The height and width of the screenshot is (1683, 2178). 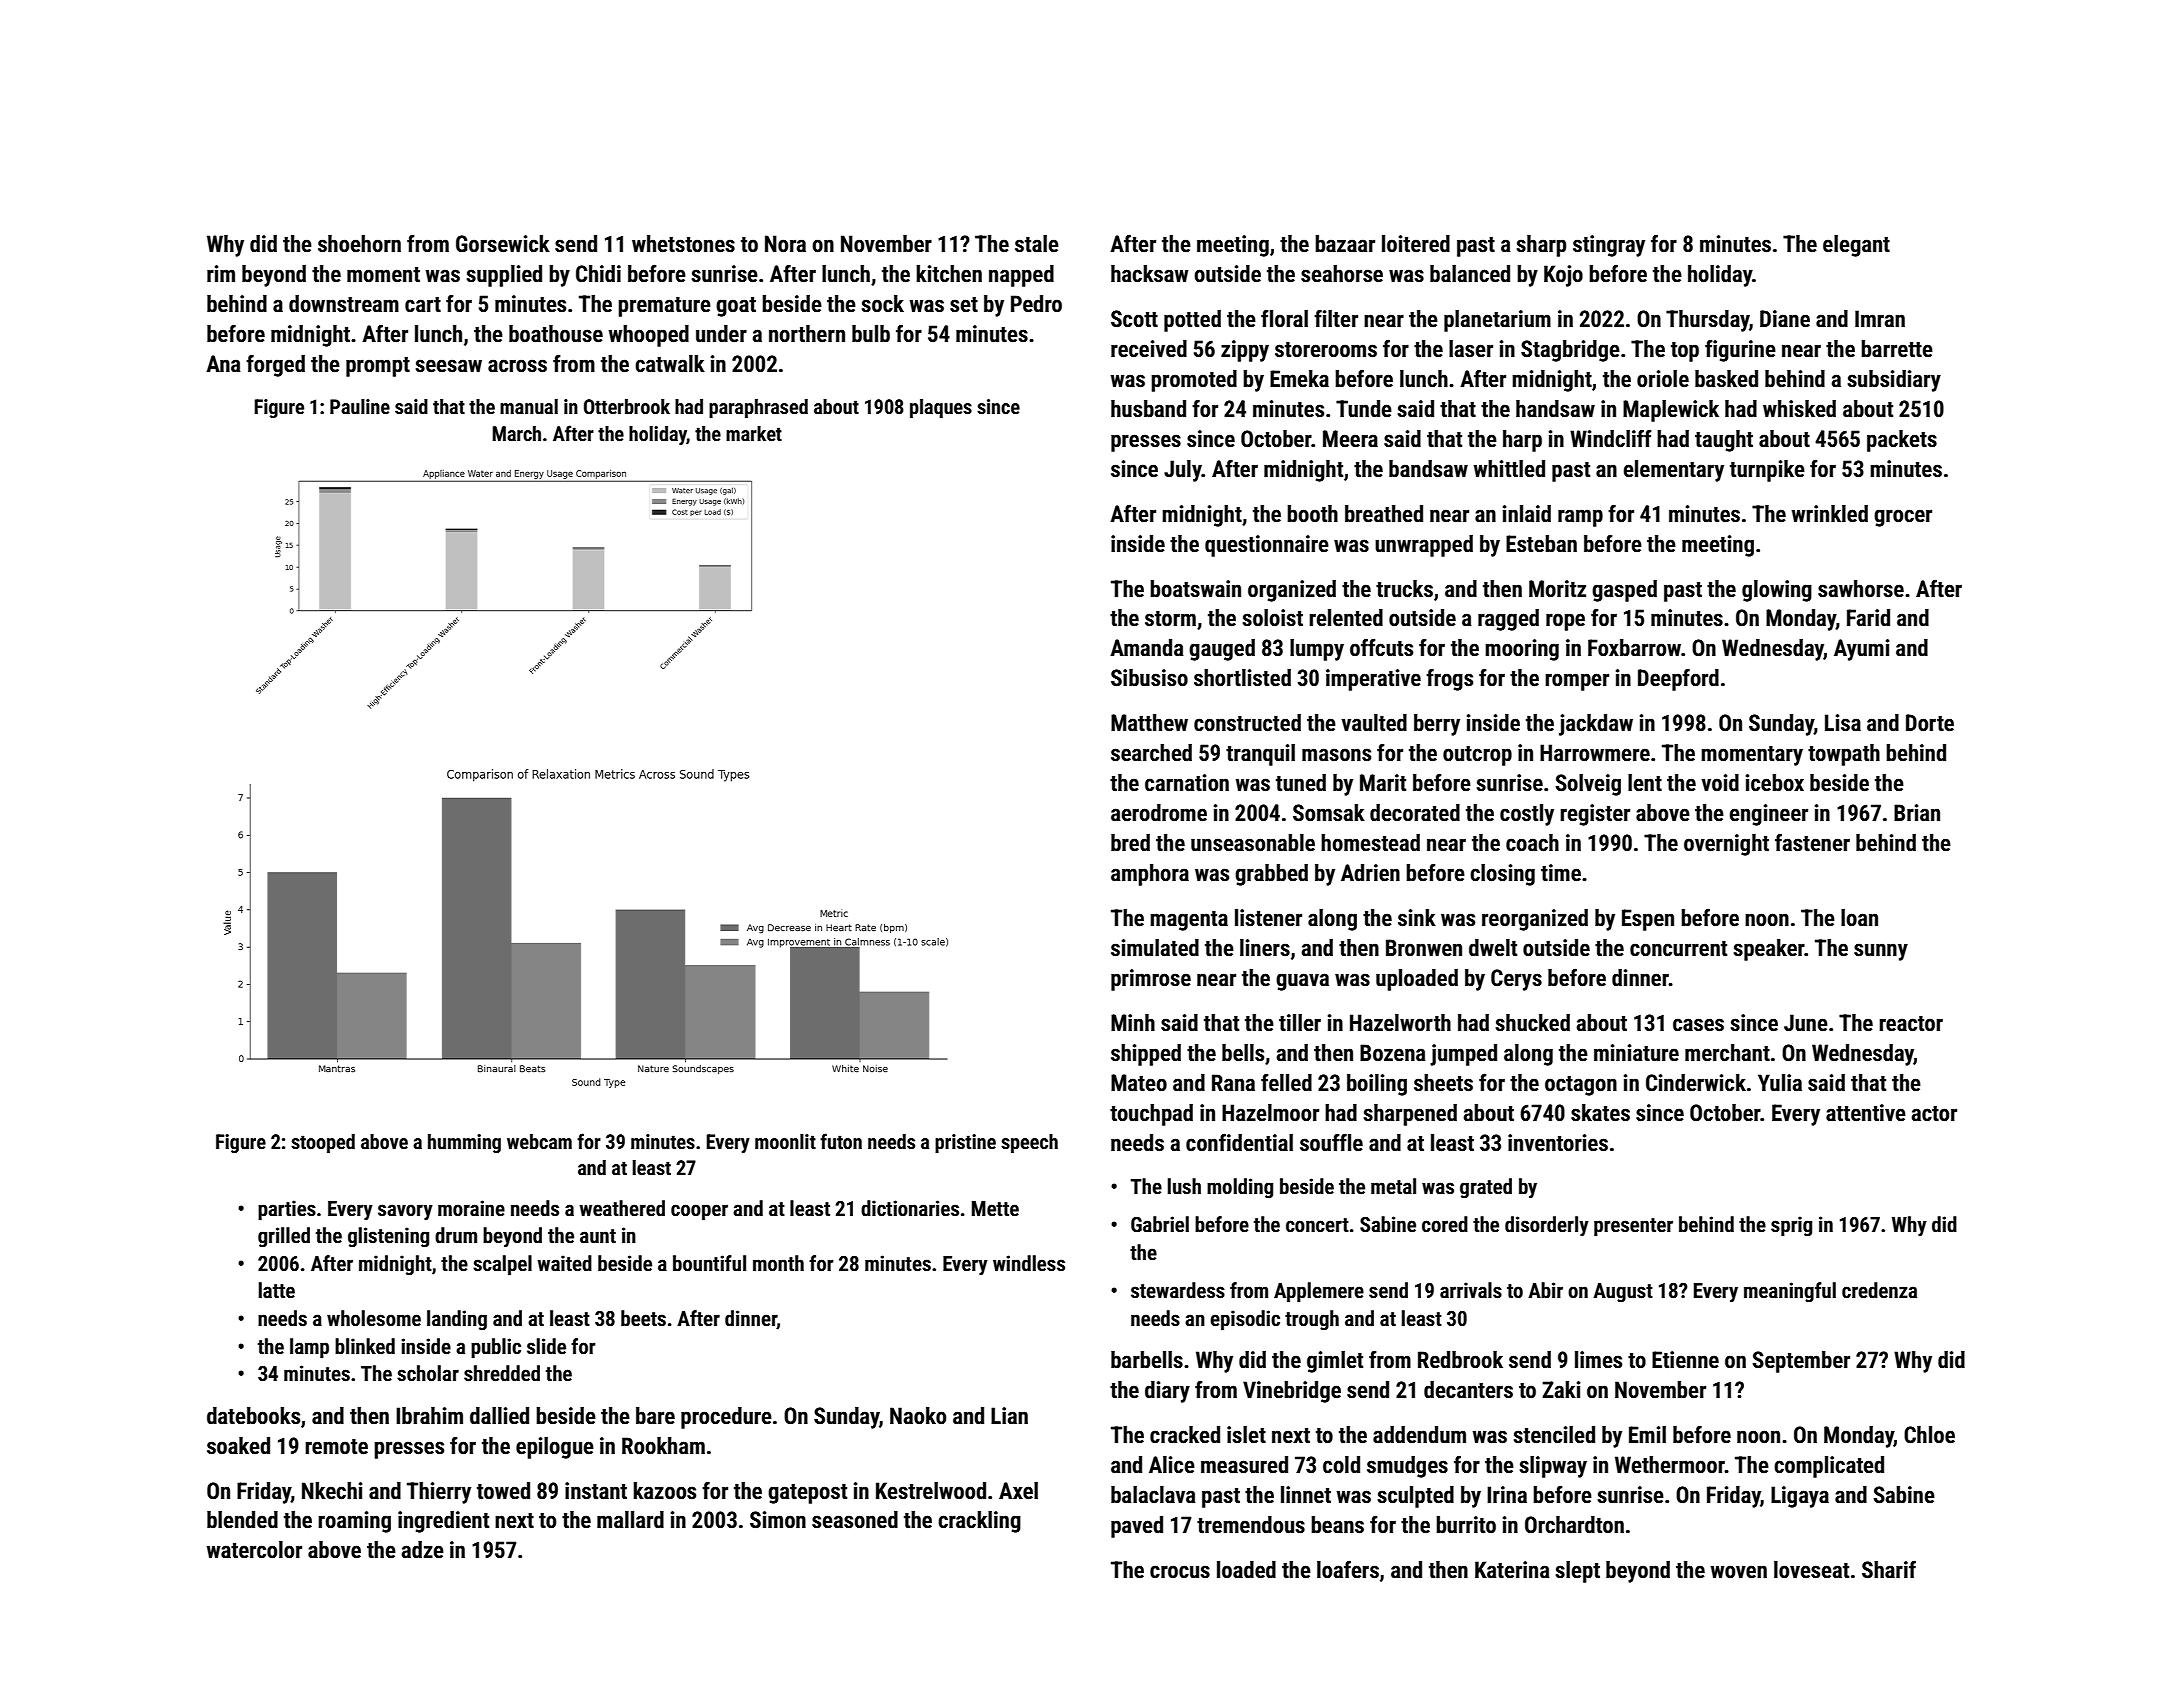 What do you see at coordinates (503, 244) in the screenshot?
I see `Gorsewick` at bounding box center [503, 244].
